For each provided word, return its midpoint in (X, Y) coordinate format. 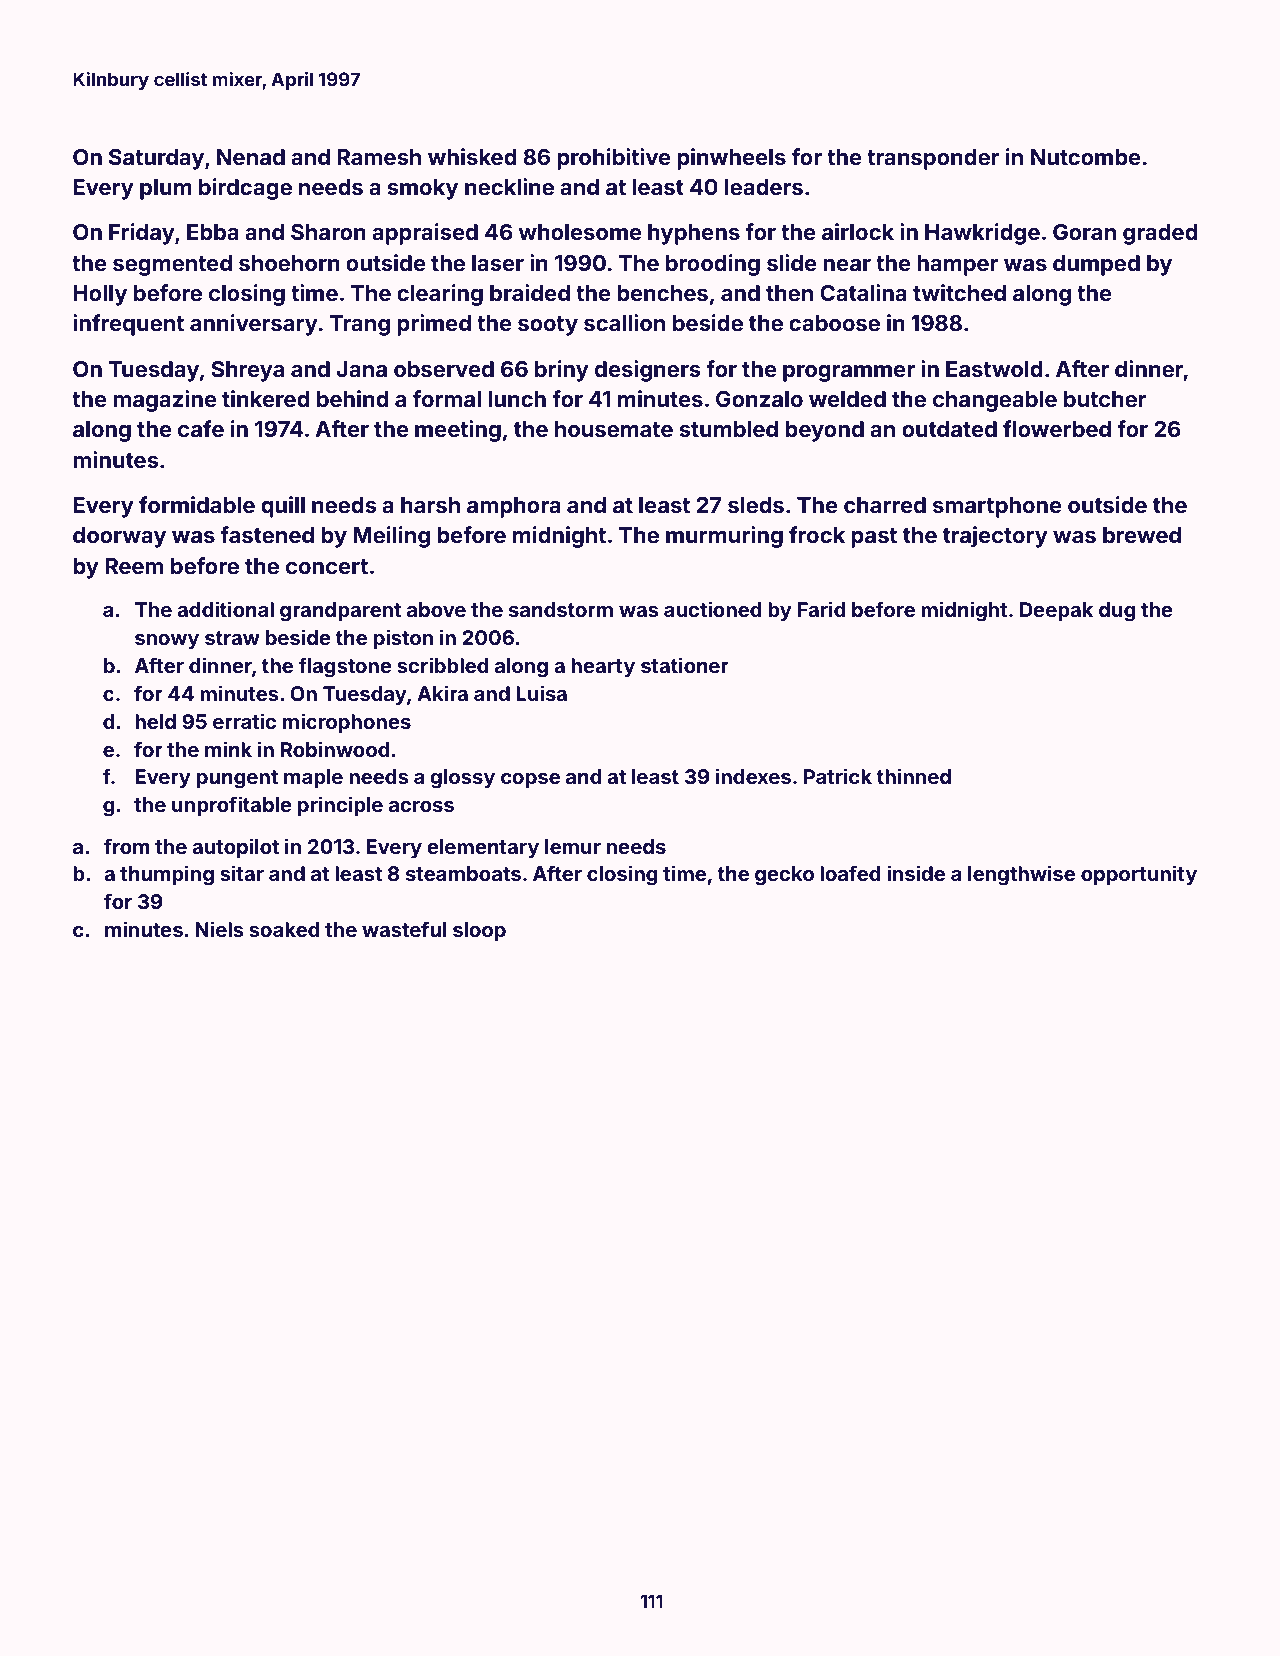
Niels (219, 929)
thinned (914, 776)
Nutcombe (1086, 157)
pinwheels (731, 159)
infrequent (128, 325)
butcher (1105, 399)
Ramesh (379, 157)
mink (228, 749)
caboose (834, 323)
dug (1117, 612)
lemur (573, 846)
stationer (685, 665)
